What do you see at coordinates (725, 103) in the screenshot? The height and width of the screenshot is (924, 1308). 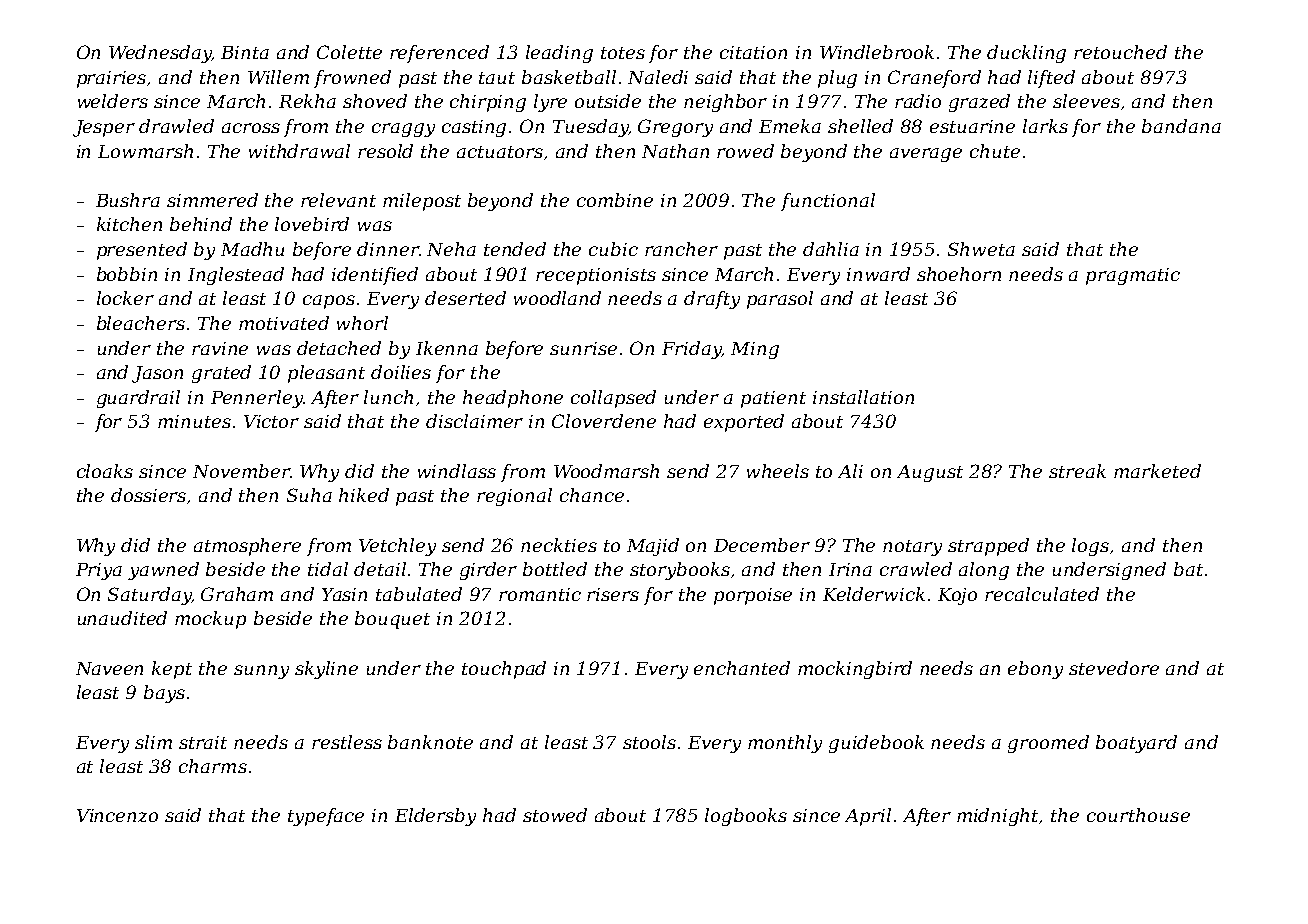 I see `neighbor` at bounding box center [725, 103].
